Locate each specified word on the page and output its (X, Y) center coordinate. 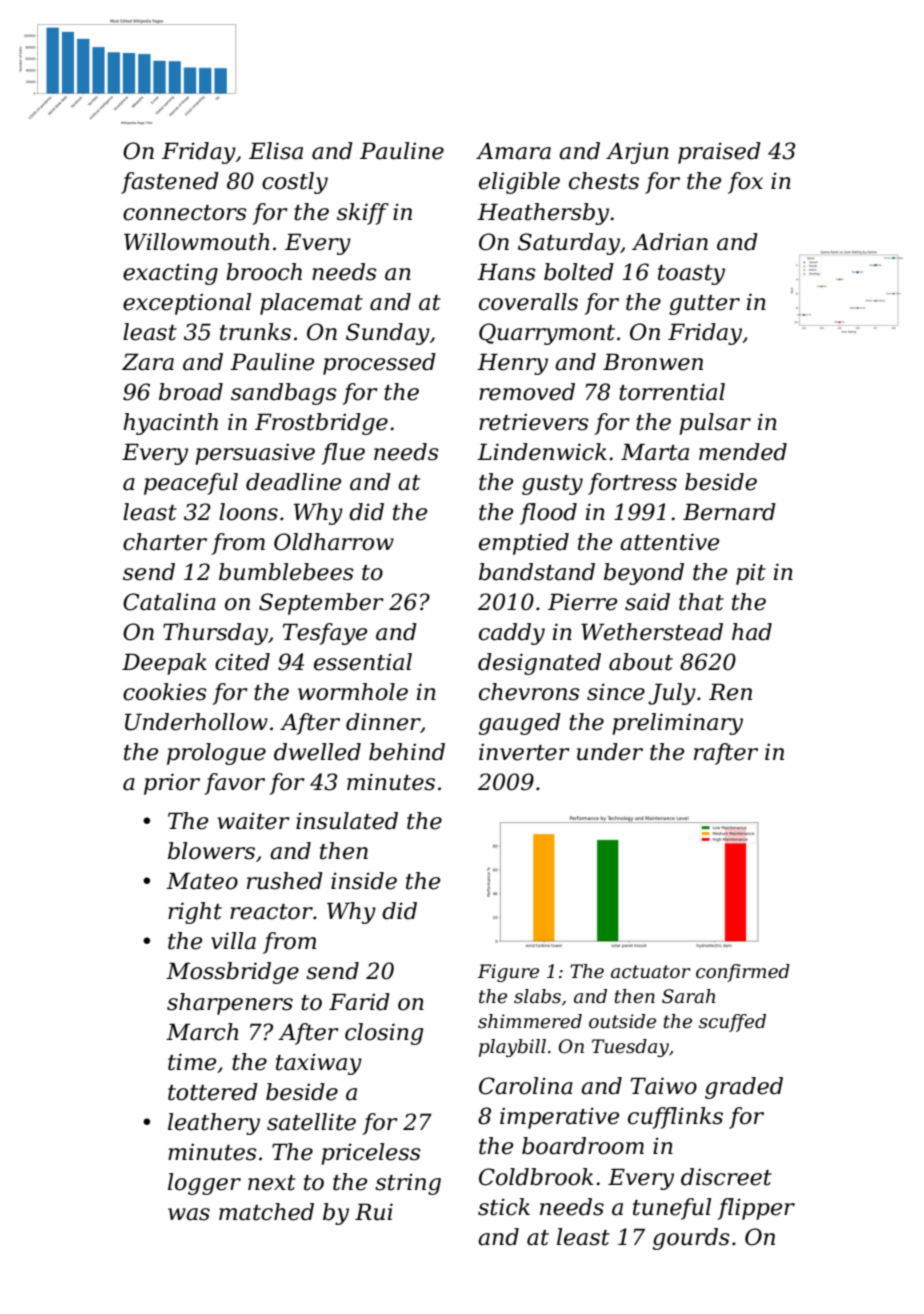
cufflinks (675, 1118)
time (192, 1062)
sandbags (284, 394)
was (189, 1214)
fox (745, 183)
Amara (513, 151)
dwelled (317, 752)
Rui (374, 1212)
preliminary (677, 724)
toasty (691, 275)
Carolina (526, 1086)
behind (407, 752)
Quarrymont (547, 334)
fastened (170, 183)
